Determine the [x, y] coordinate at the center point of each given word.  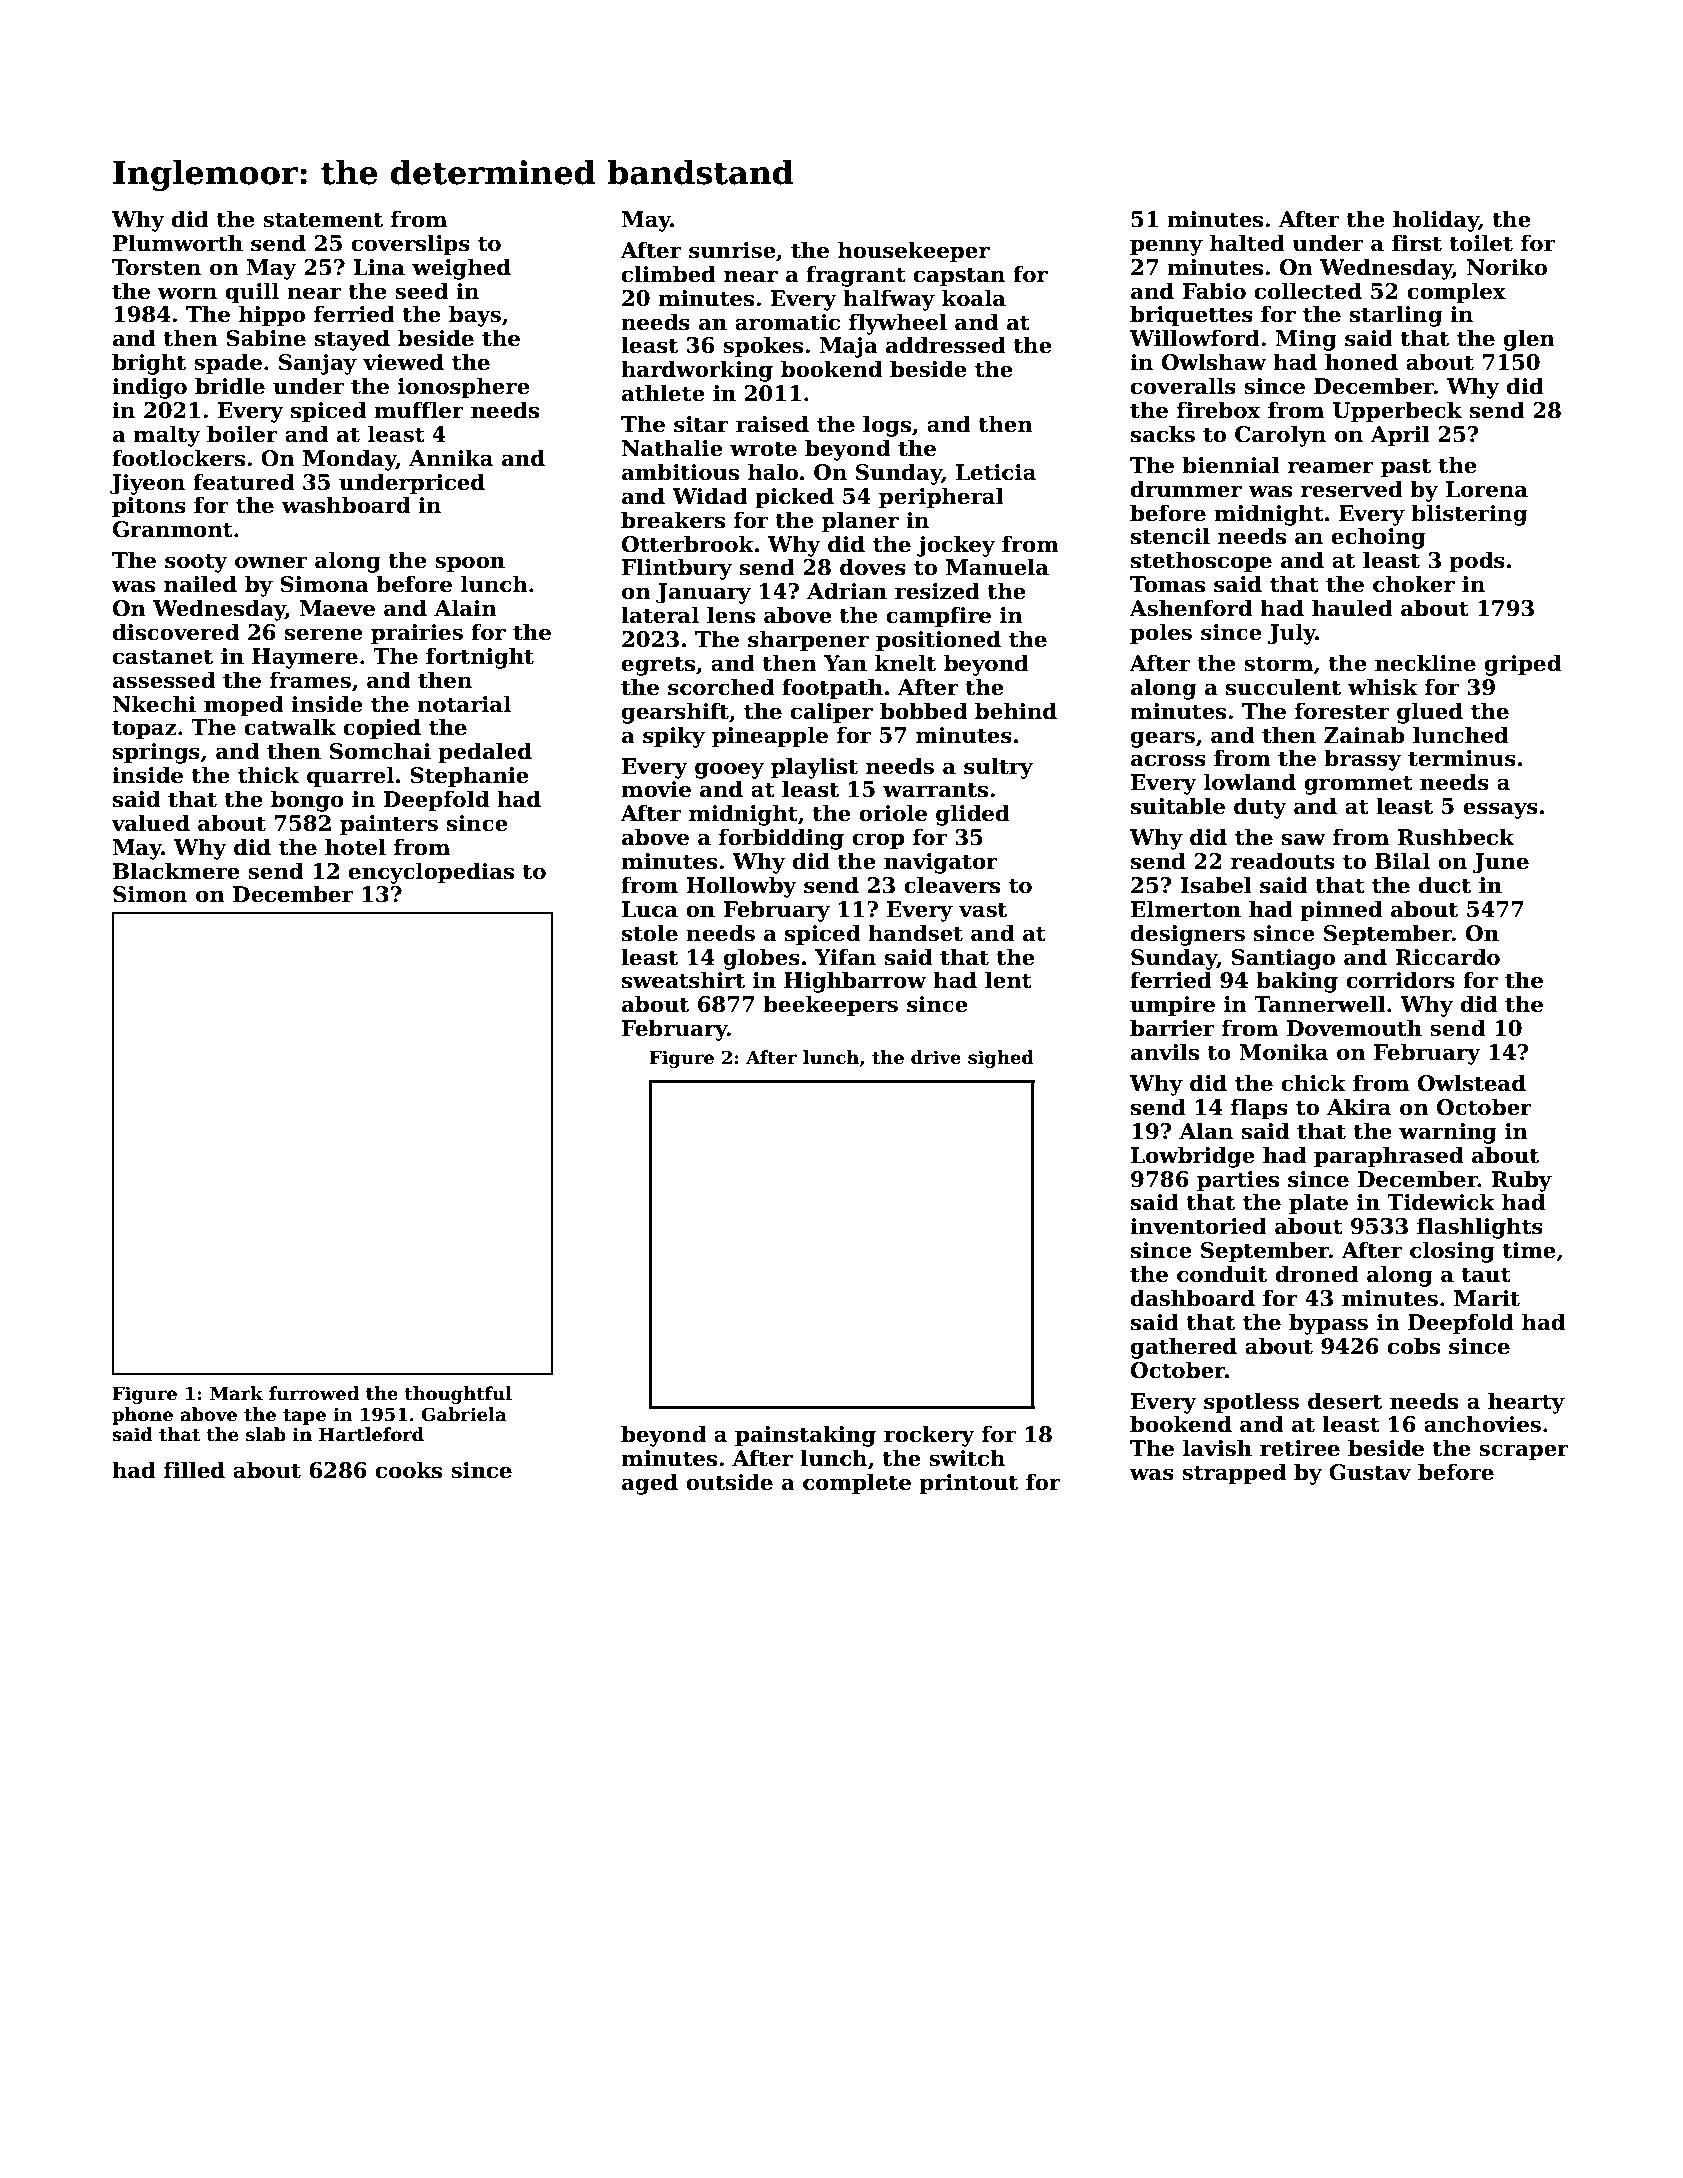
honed [1361, 362]
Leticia [996, 472]
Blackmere [176, 871]
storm [1278, 664]
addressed [946, 345]
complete [857, 1484]
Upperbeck [1397, 412]
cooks [409, 1470]
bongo [307, 801]
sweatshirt [683, 980]
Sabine [266, 338]
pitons [149, 507]
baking [1297, 982]
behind [1016, 711]
